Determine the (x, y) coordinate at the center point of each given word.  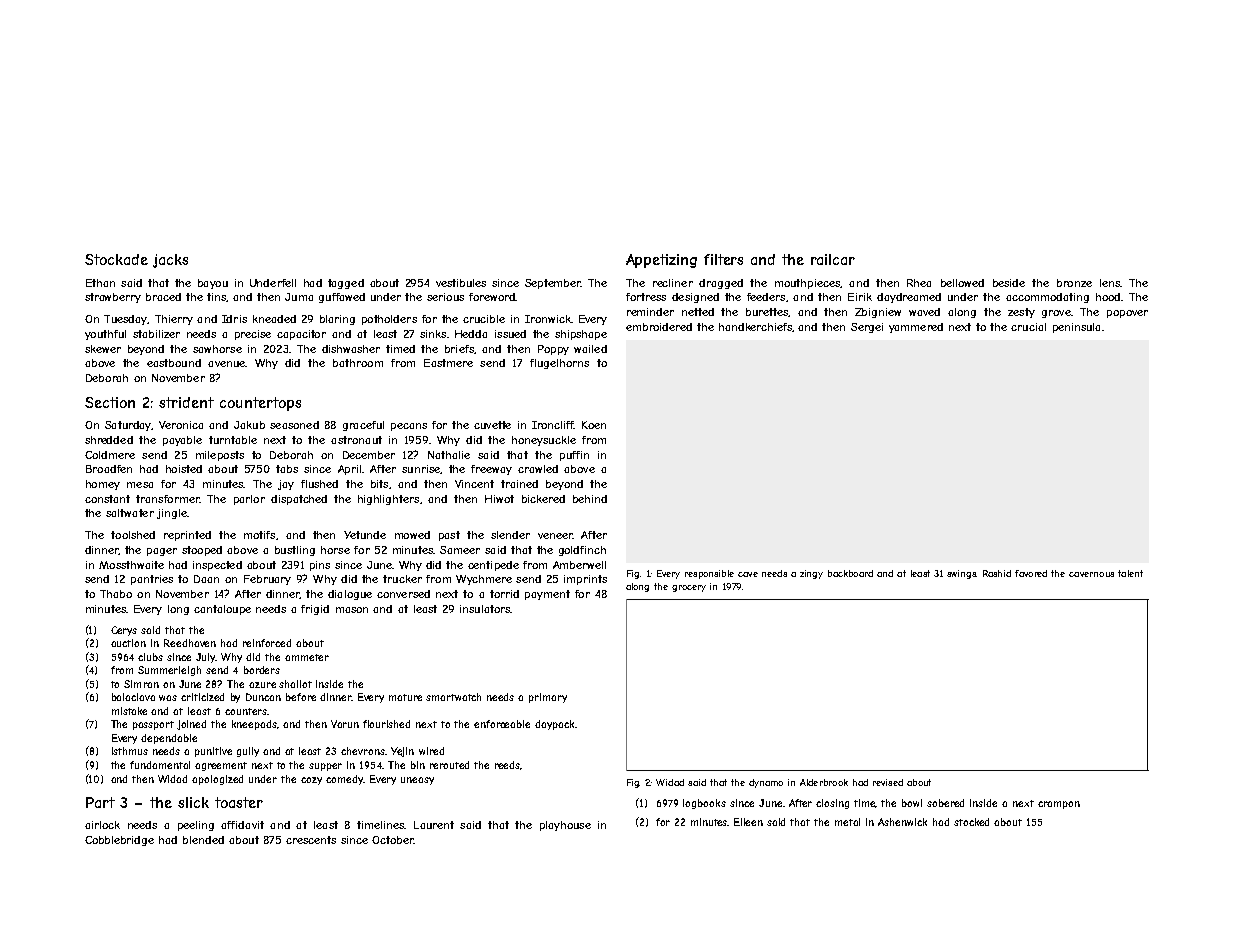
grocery (689, 588)
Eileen (748, 822)
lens (1110, 283)
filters (723, 259)
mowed (412, 535)
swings (962, 574)
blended (203, 840)
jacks (170, 261)
